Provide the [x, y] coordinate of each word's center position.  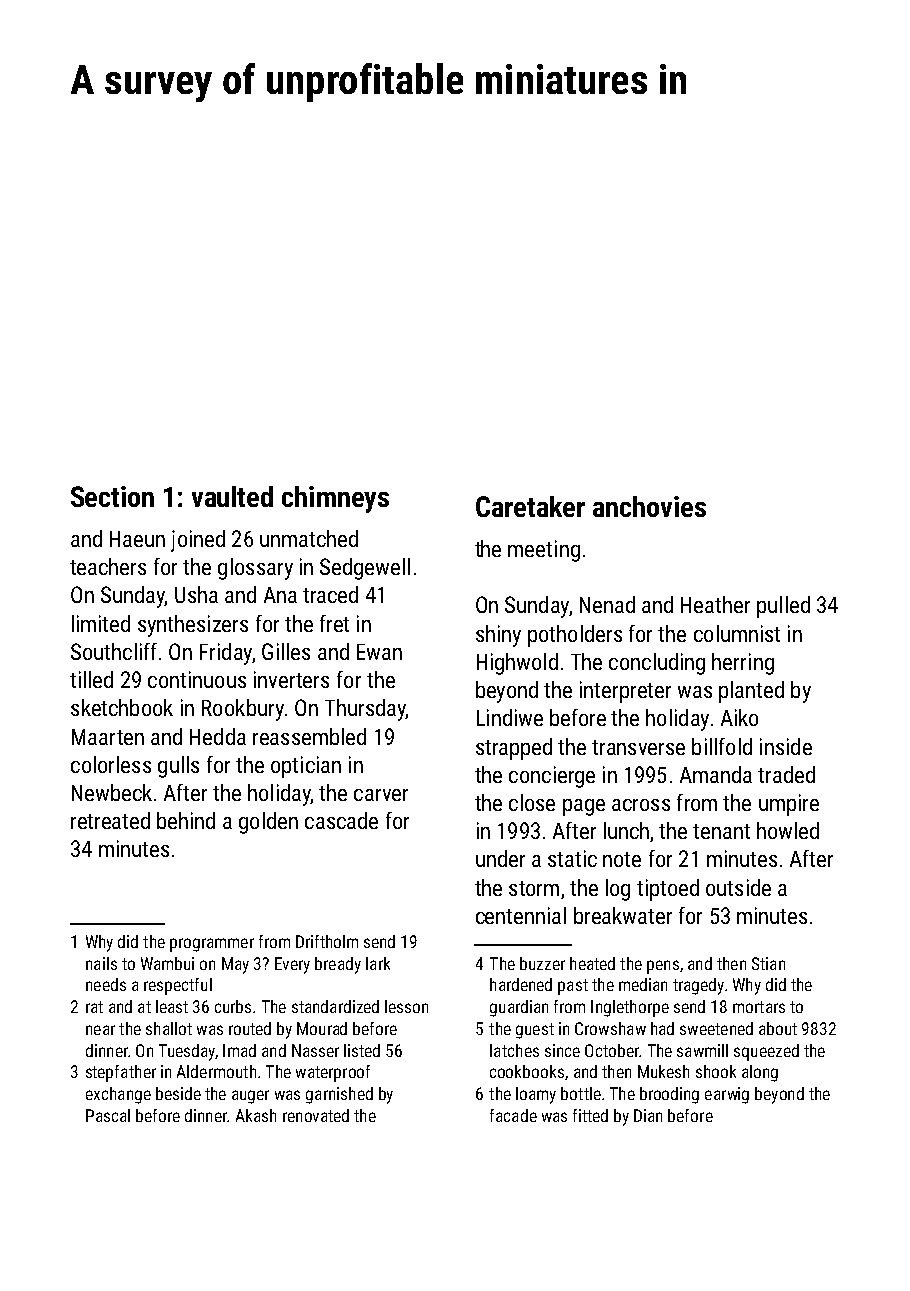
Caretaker [530, 506]
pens [663, 967]
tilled [91, 679]
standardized [335, 1006]
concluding [657, 664]
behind [186, 820]
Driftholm [327, 941]
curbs [233, 1006]
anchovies [649, 506]
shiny [498, 636]
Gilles [286, 651]
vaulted [232, 496]
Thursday [365, 710]
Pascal [108, 1115]
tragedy [698, 986]
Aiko [739, 717]
